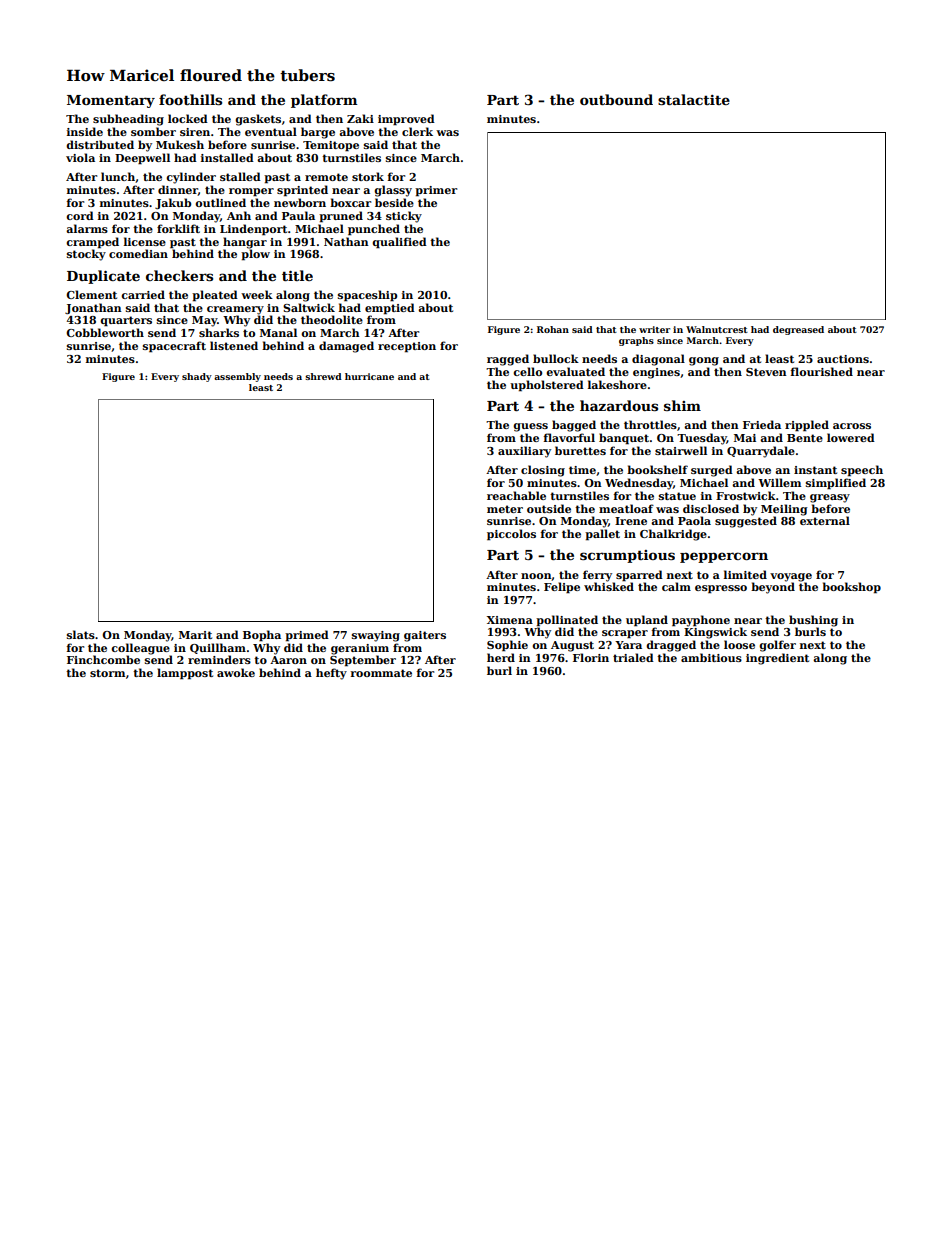 The image size is (952, 1233). Describe the element at coordinates (694, 99) in the document. I see `stalactite` at that location.
